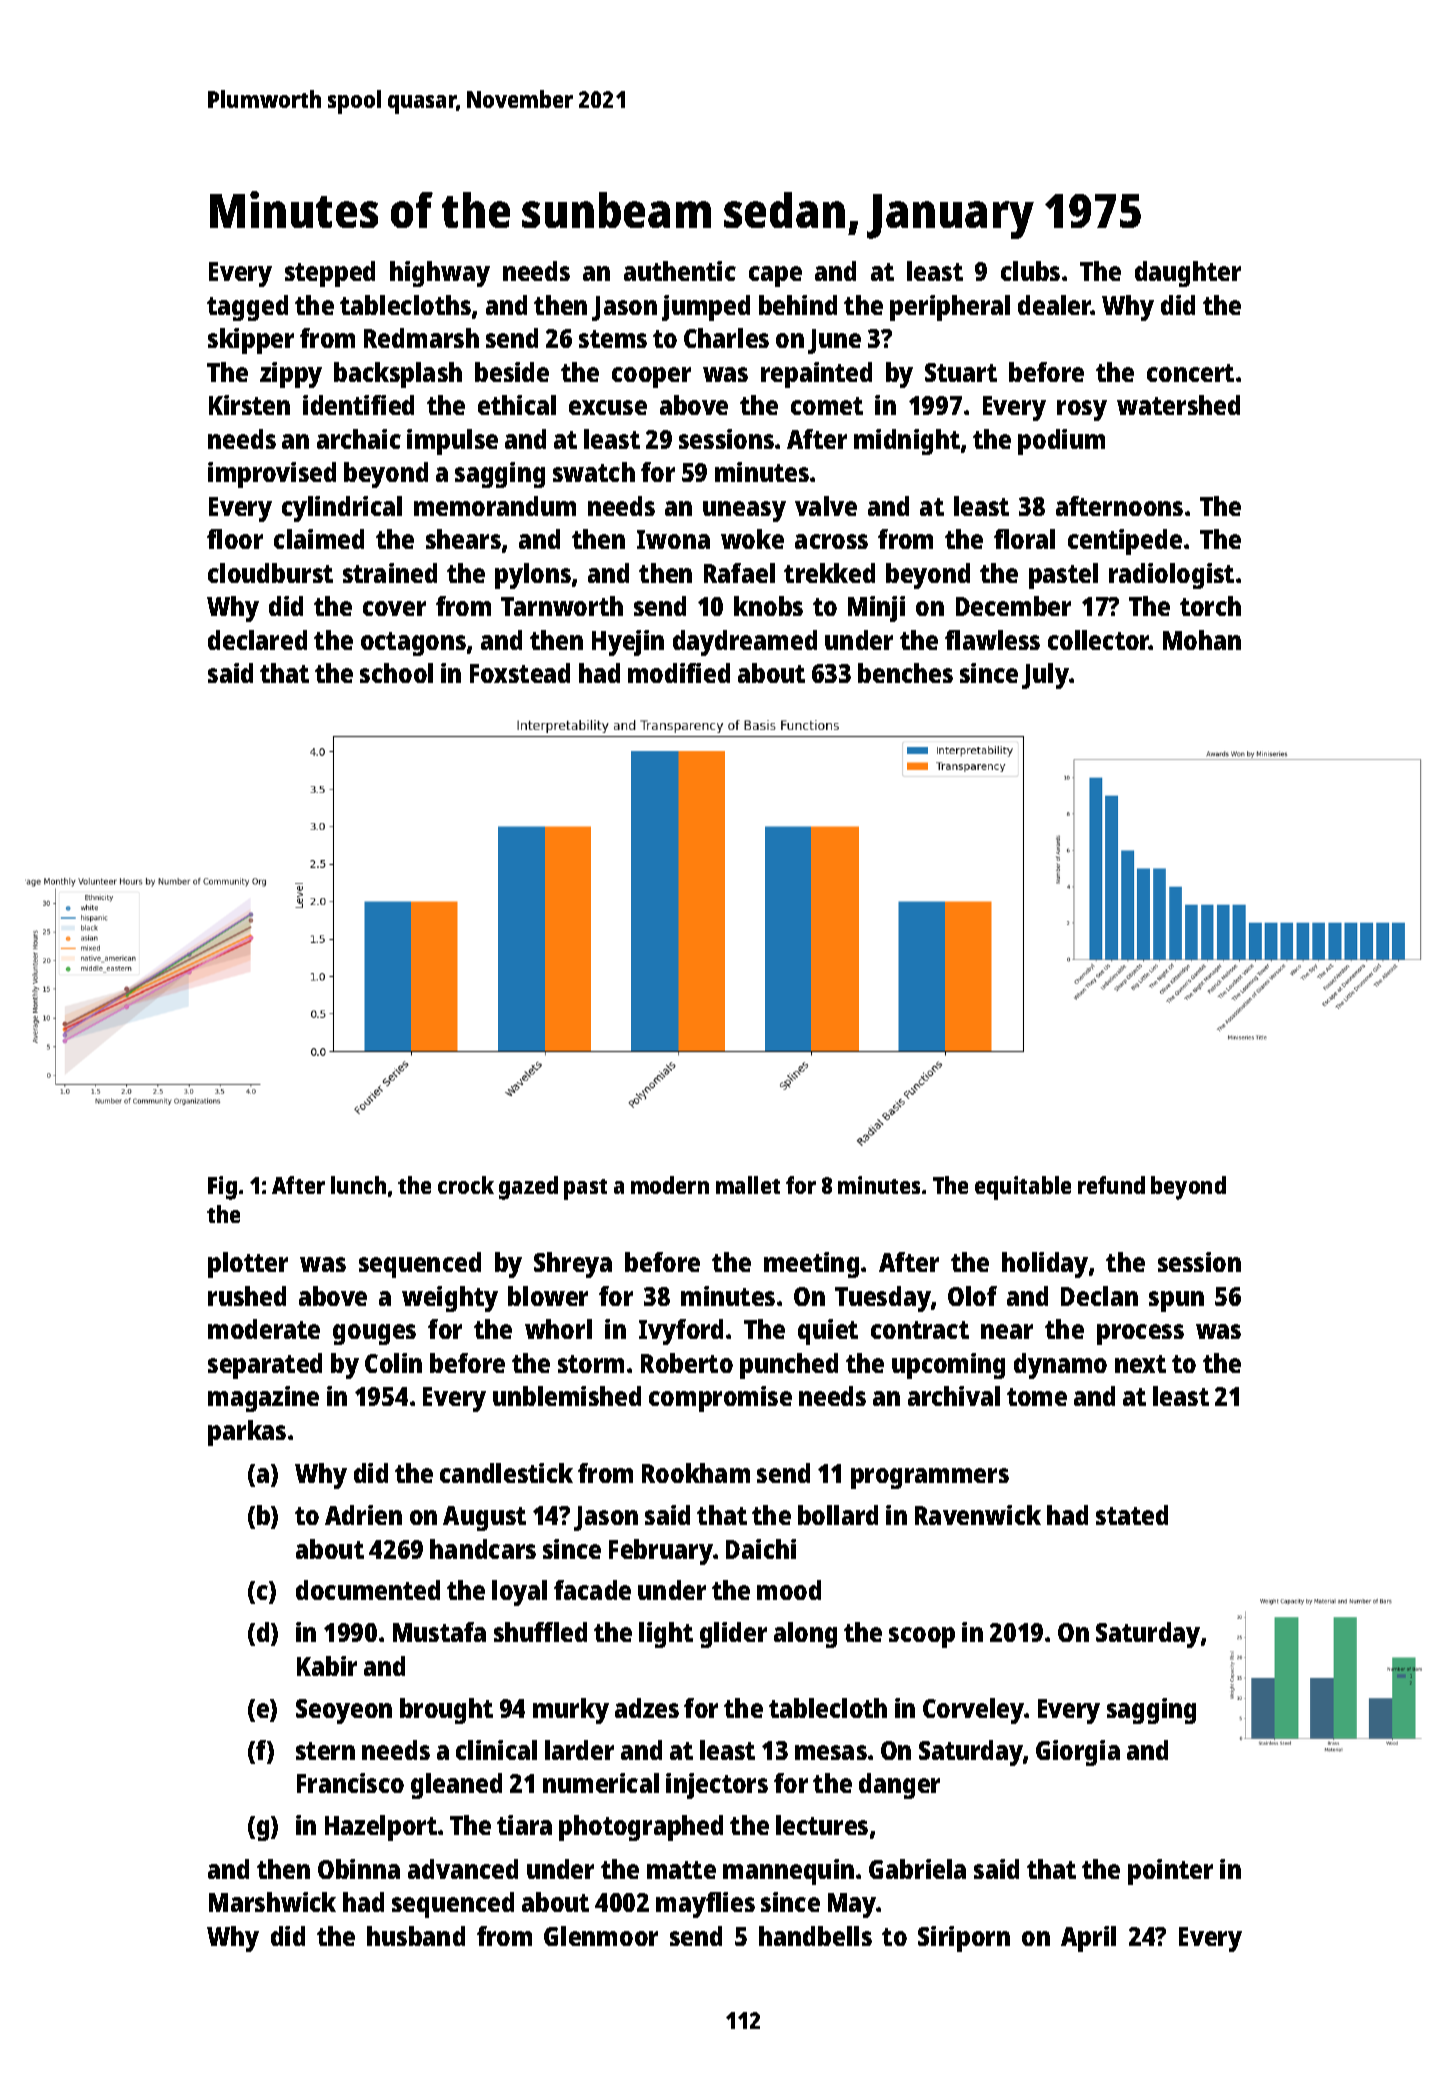 This page has height=2100, width=1450. I want to click on stated, so click(1132, 1515).
